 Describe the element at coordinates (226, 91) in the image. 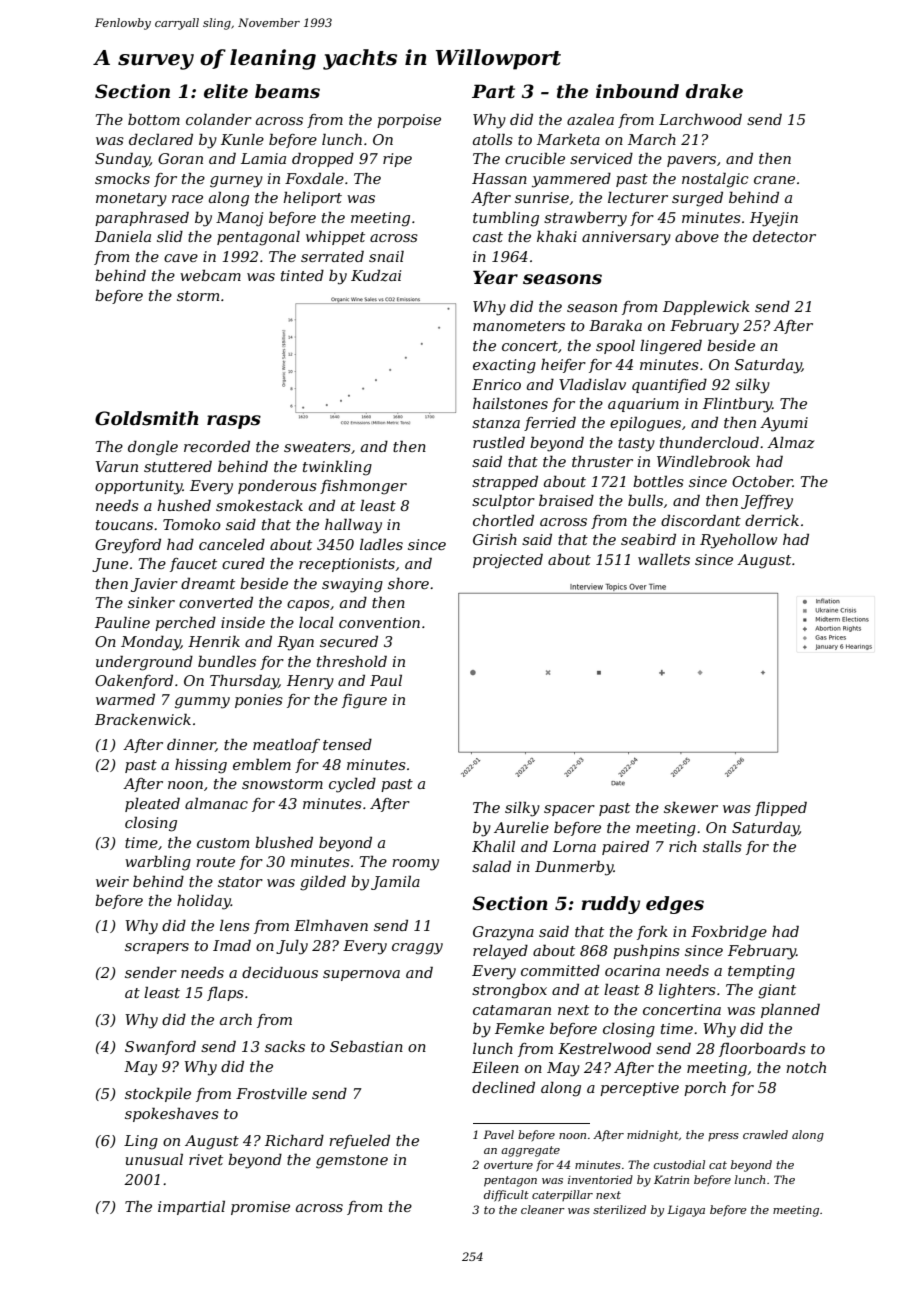

I see `elite` at that location.
